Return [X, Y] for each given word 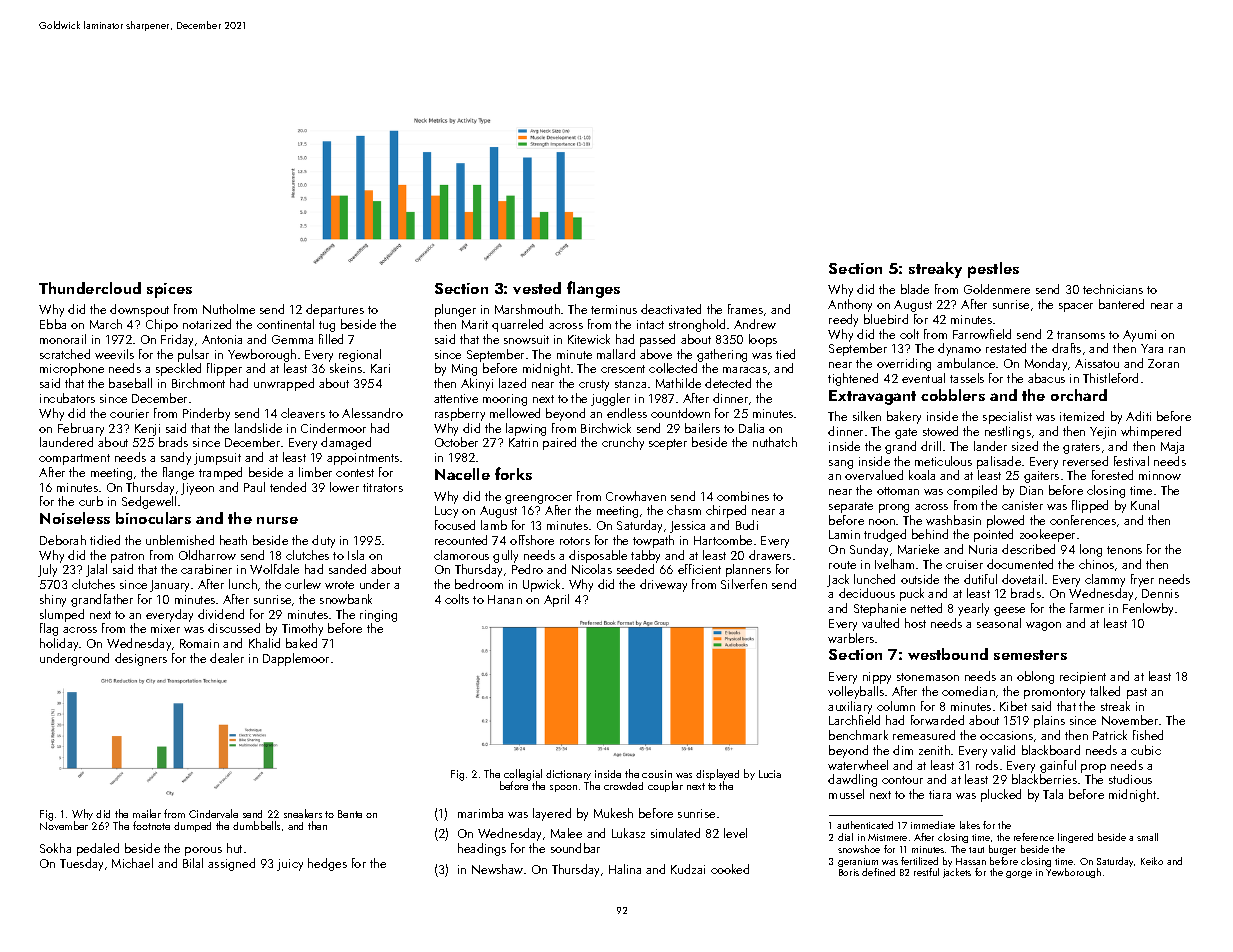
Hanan [505, 599]
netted [926, 608]
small [1147, 837]
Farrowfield [982, 334]
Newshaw [497, 869]
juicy [290, 865]
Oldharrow [207, 555]
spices [169, 290]
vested [537, 288]
